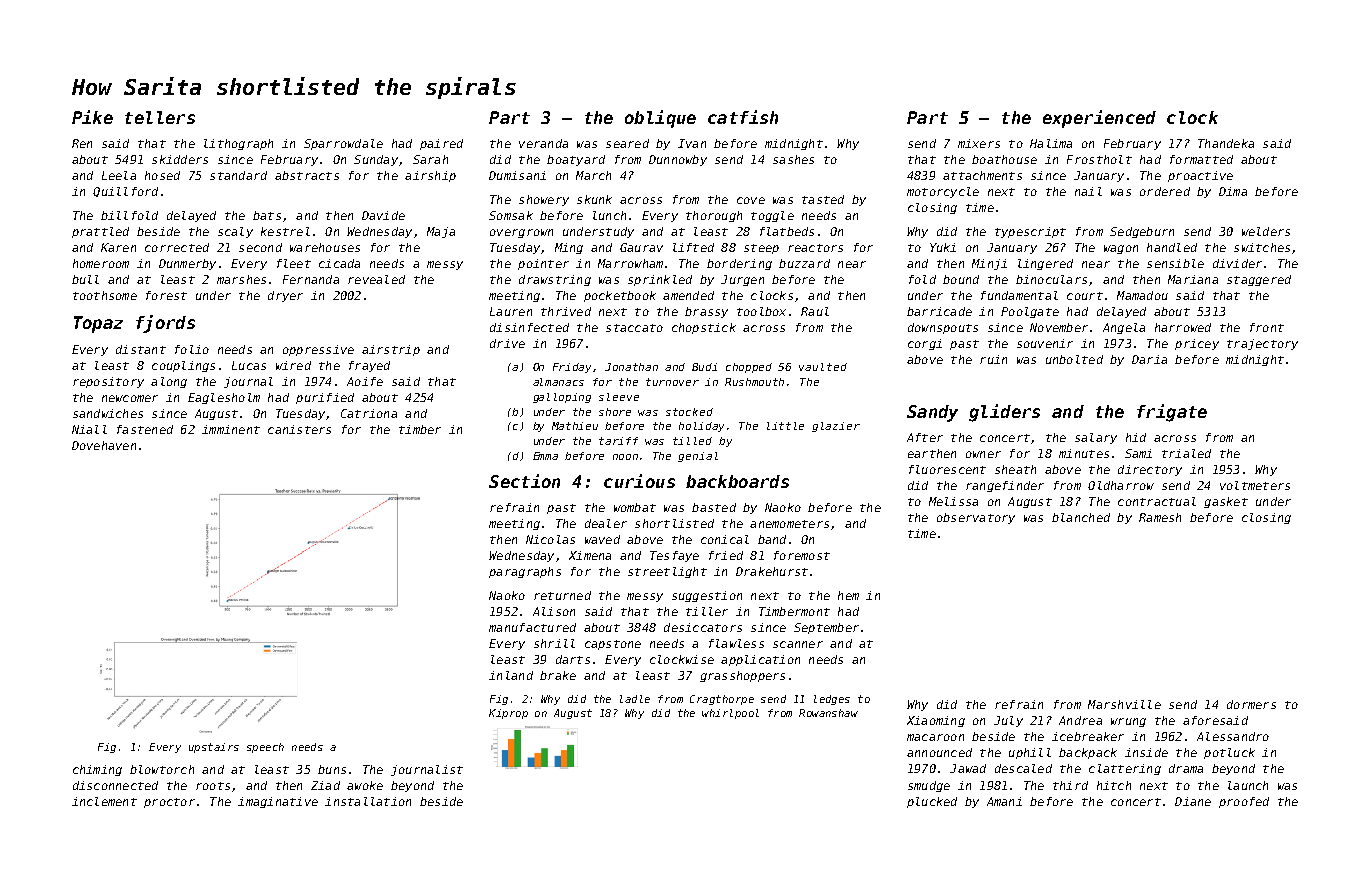 The height and width of the image is (887, 1372). I want to click on boatyard, so click(576, 160).
